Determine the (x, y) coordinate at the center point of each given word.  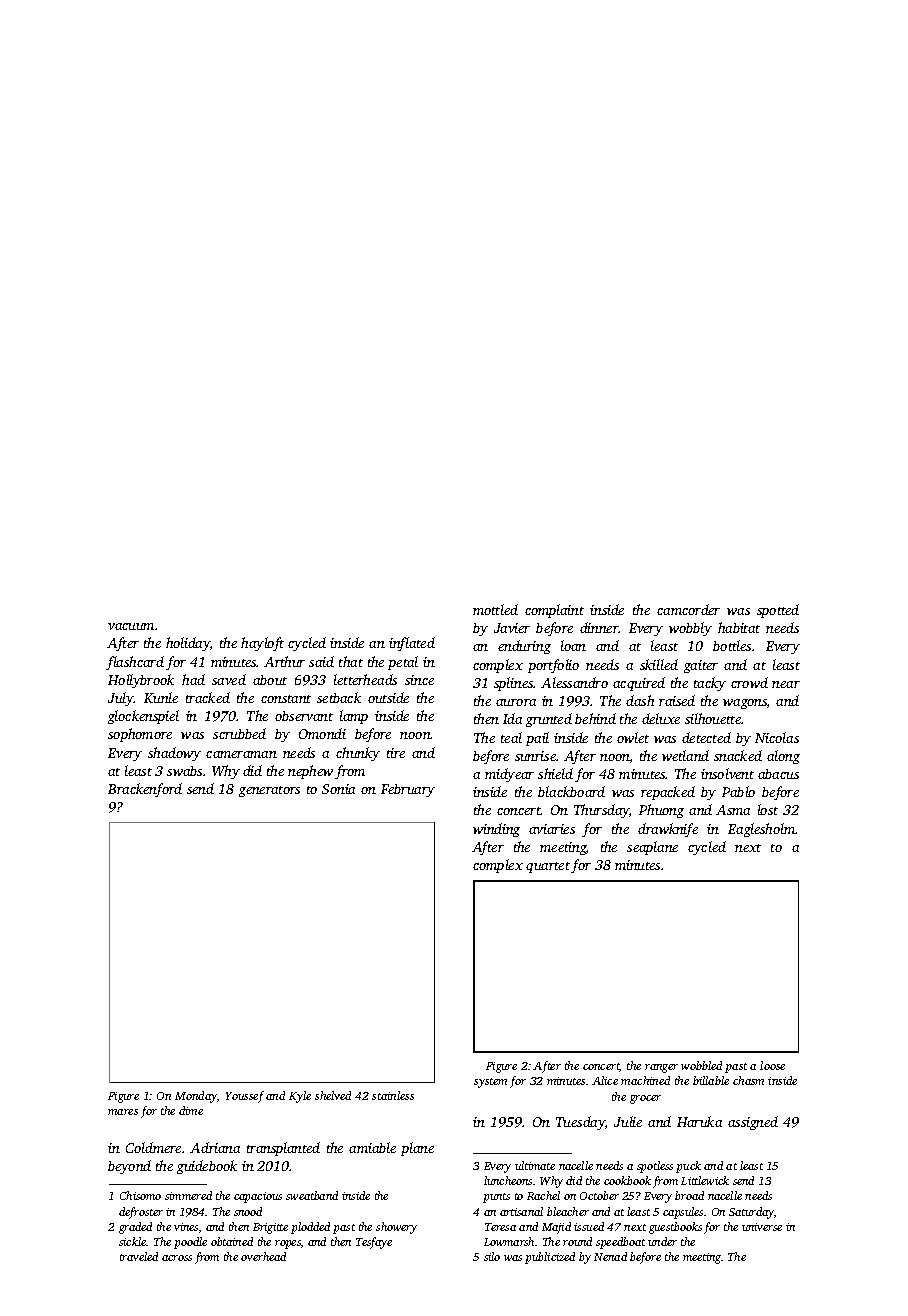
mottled (495, 609)
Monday (196, 1097)
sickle (132, 1241)
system (490, 1083)
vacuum (131, 626)
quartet (548, 867)
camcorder (688, 609)
